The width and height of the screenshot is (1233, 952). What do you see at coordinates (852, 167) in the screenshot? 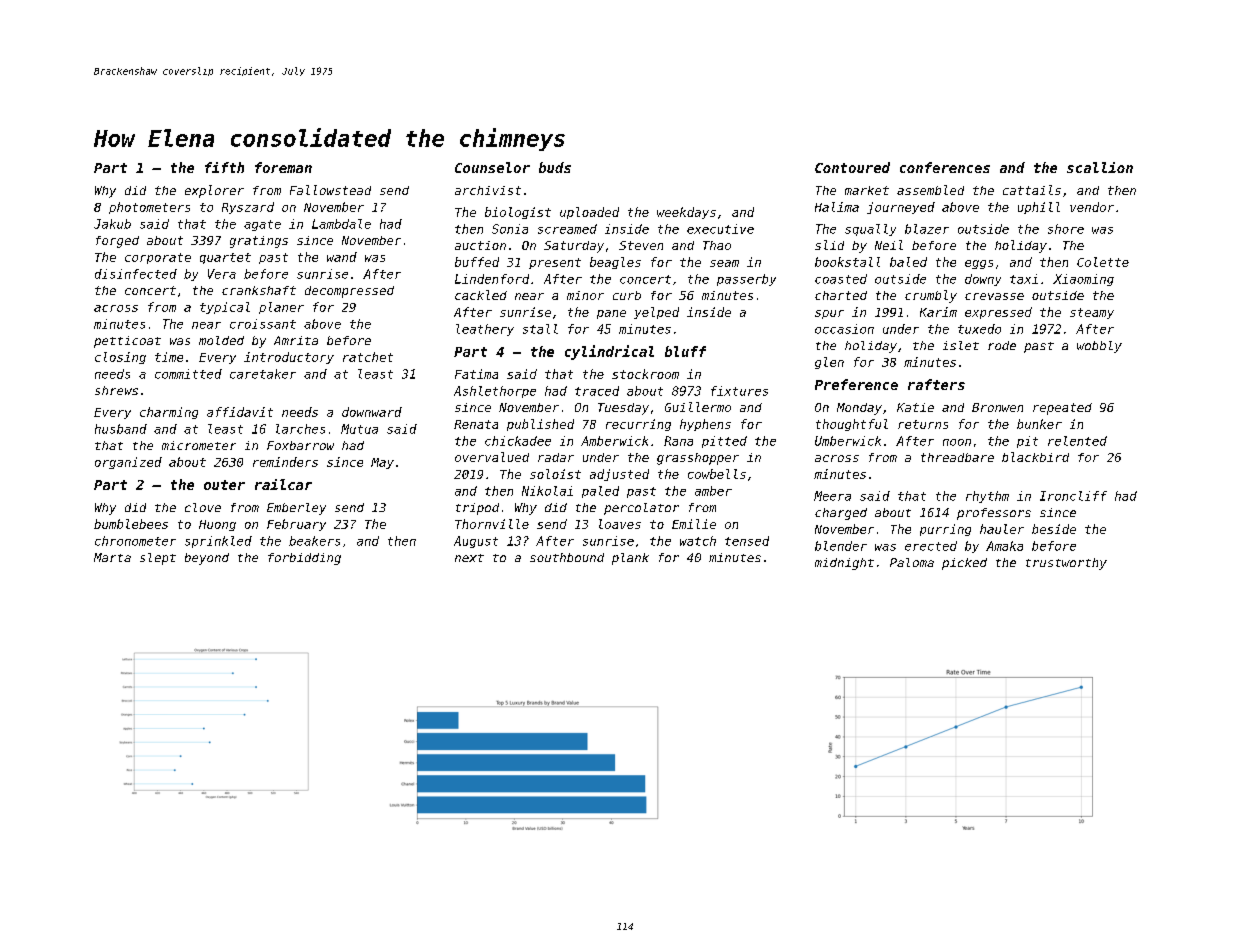
I see `Contoured` at bounding box center [852, 167].
